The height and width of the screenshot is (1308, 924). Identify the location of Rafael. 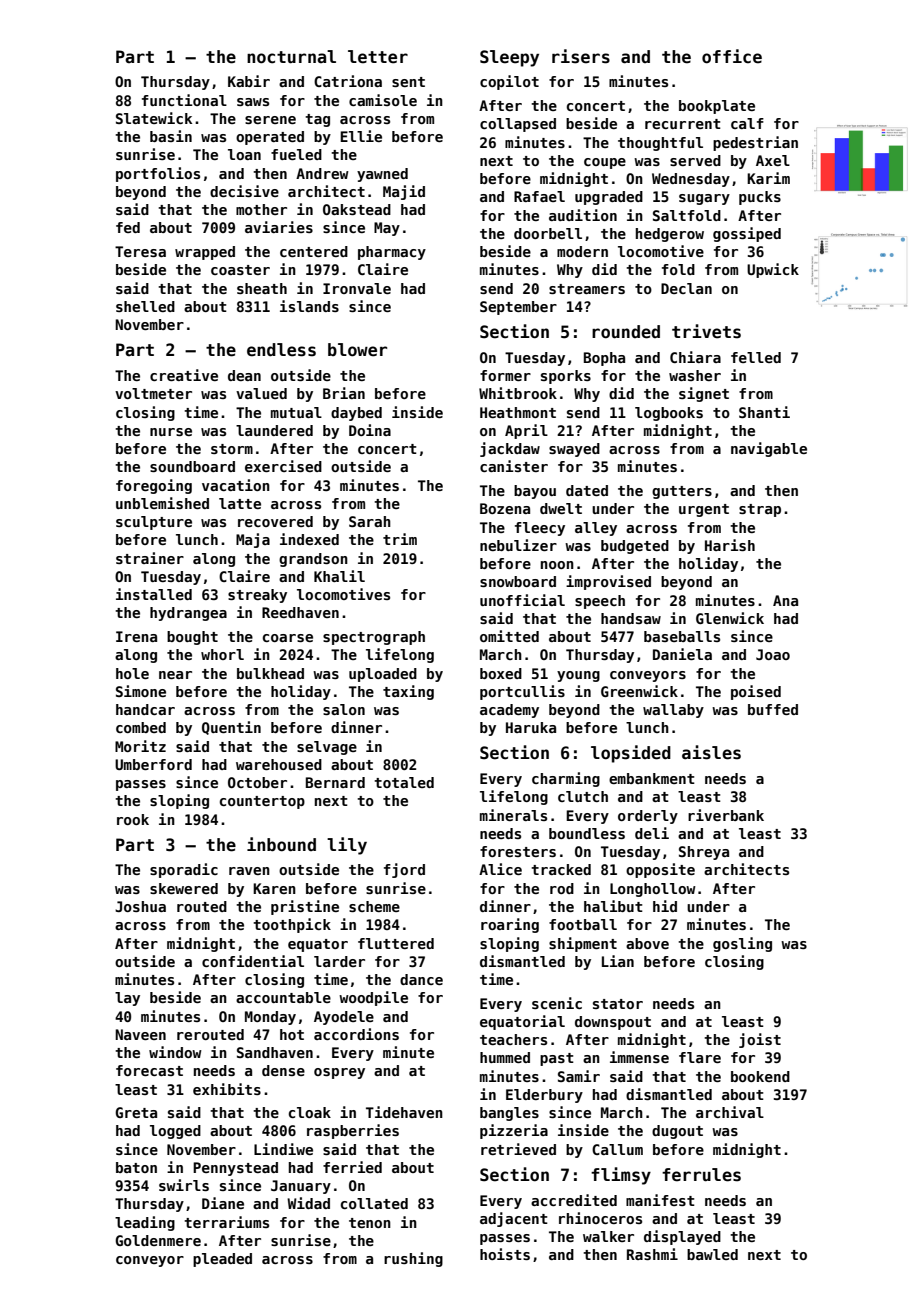
(539, 196).
